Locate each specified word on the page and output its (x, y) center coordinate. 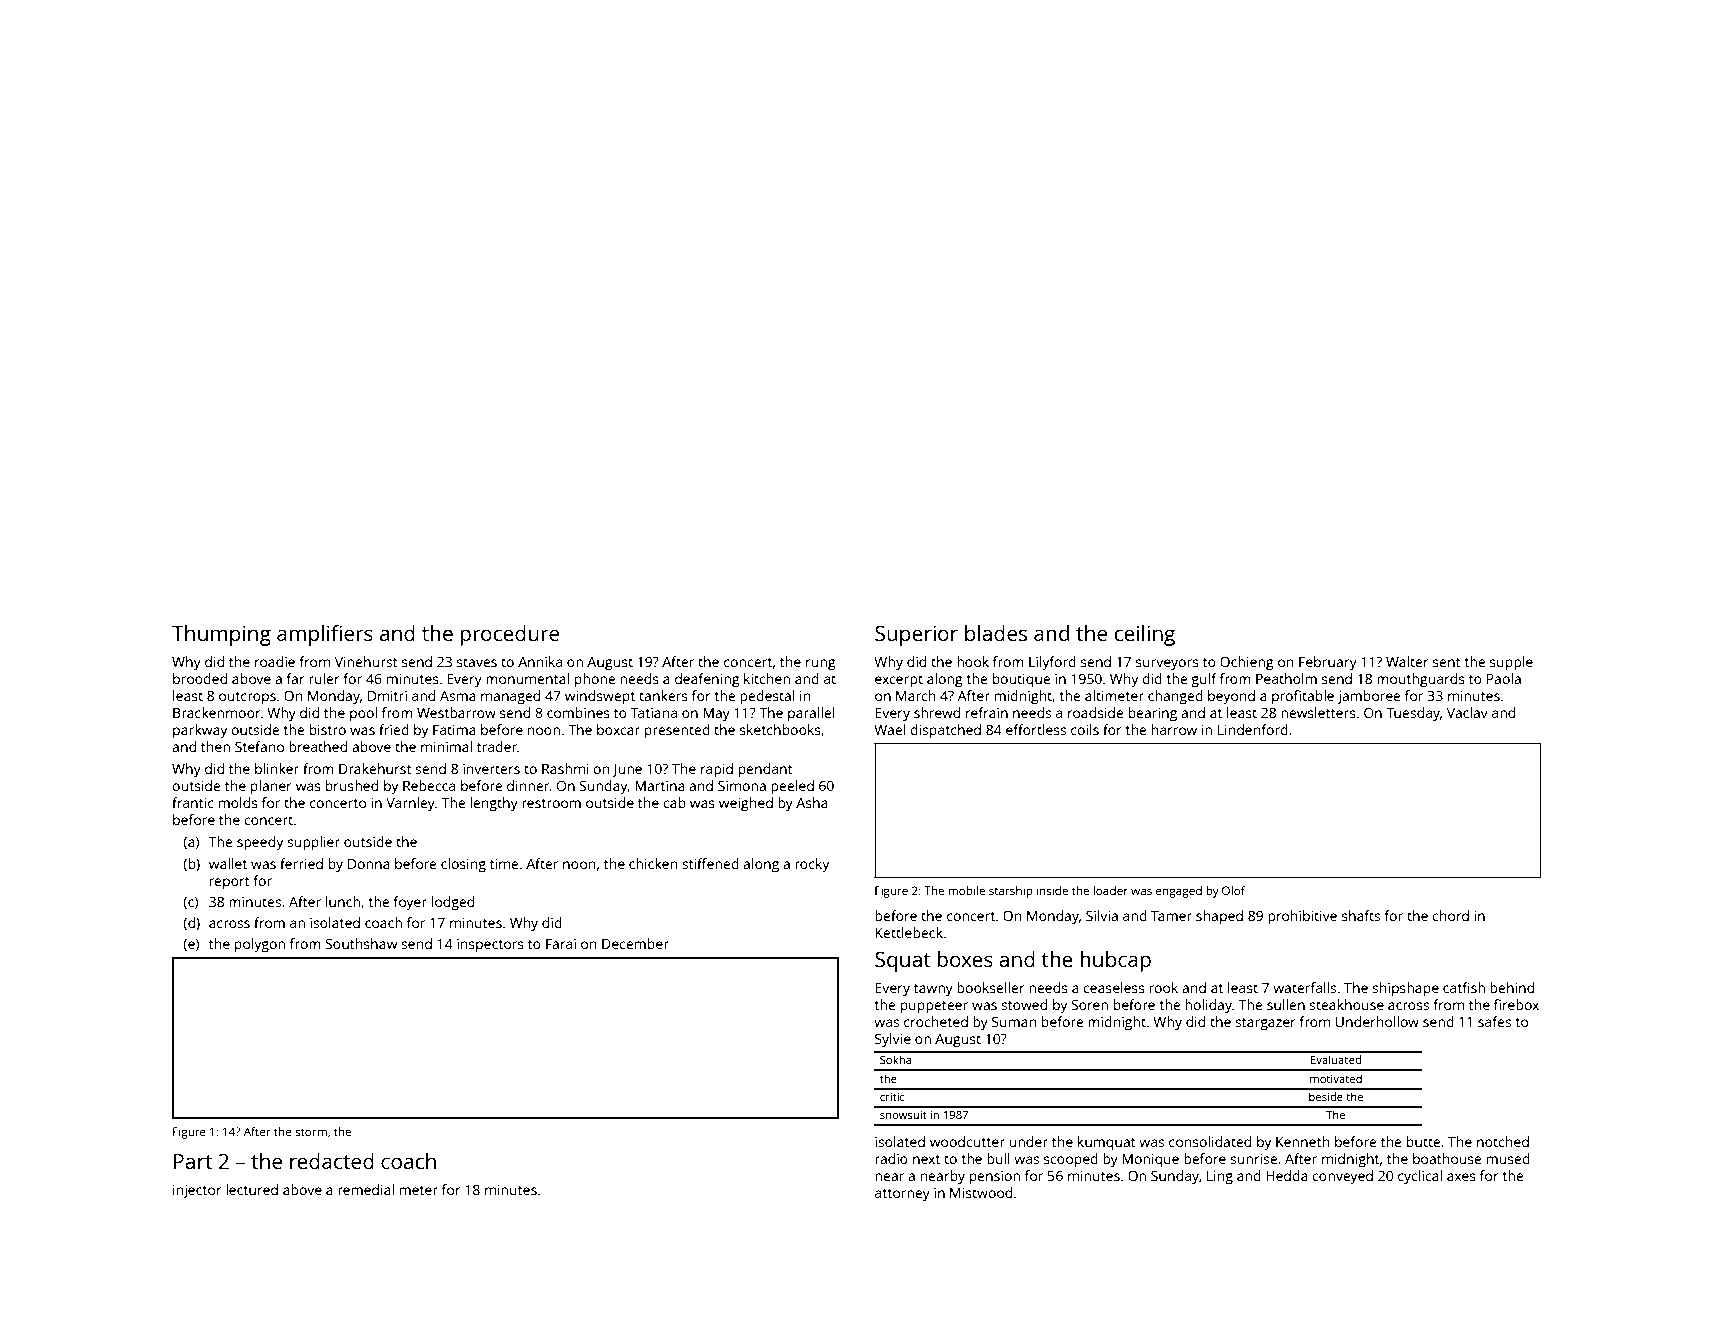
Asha (812, 802)
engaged (1179, 892)
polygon (260, 945)
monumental (527, 678)
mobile (966, 890)
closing (463, 865)
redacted (332, 1161)
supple (1511, 663)
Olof (1233, 890)
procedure (509, 635)
